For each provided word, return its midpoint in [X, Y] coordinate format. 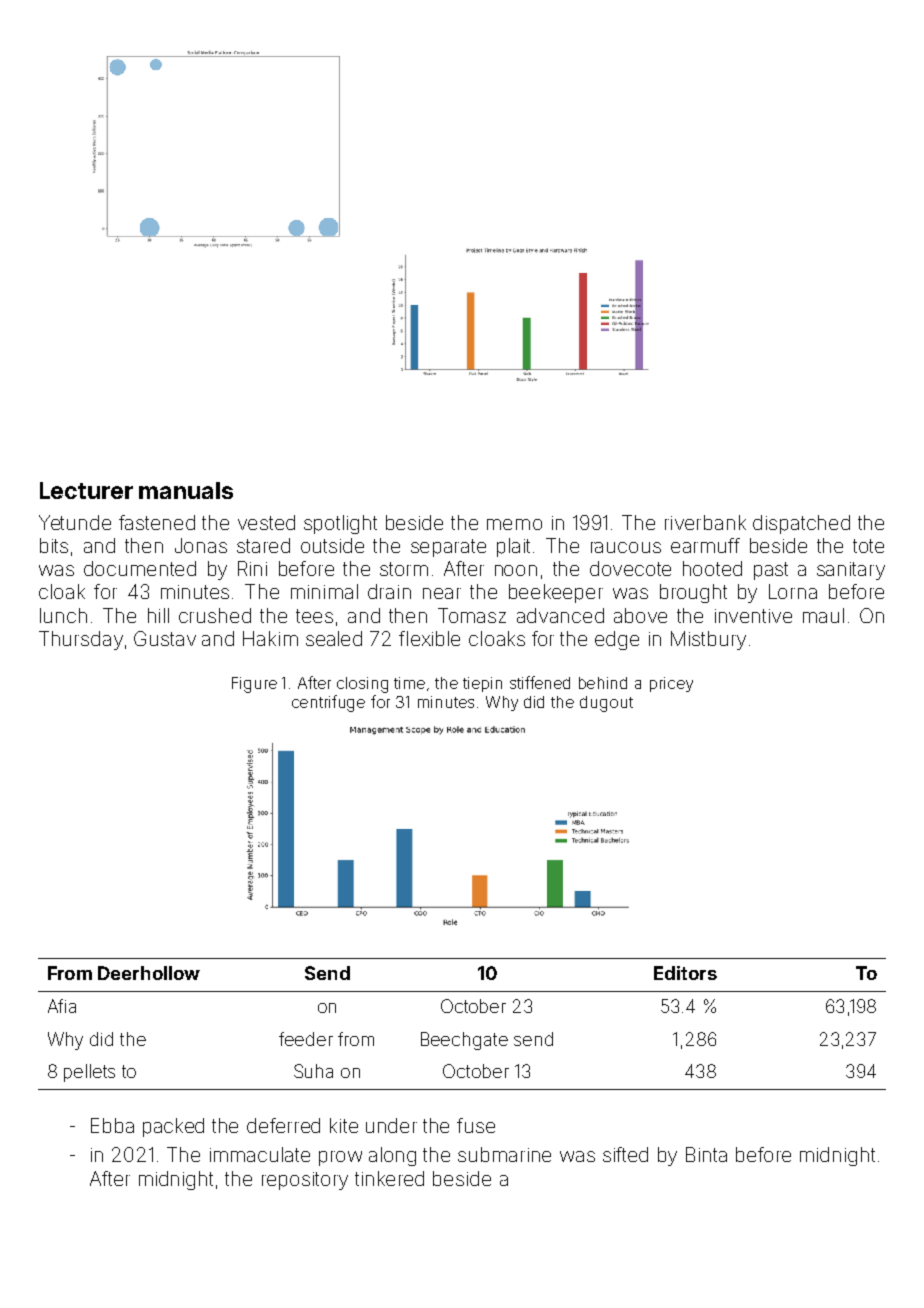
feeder [306, 1039]
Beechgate [464, 1041]
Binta [706, 1154]
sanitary [851, 571]
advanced [560, 615]
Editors [685, 973]
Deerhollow [149, 973]
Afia [62, 1006]
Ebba [112, 1125]
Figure [254, 685]
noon [516, 570]
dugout [606, 704]
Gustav [165, 638]
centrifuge [328, 703]
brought [693, 593]
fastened [157, 522]
